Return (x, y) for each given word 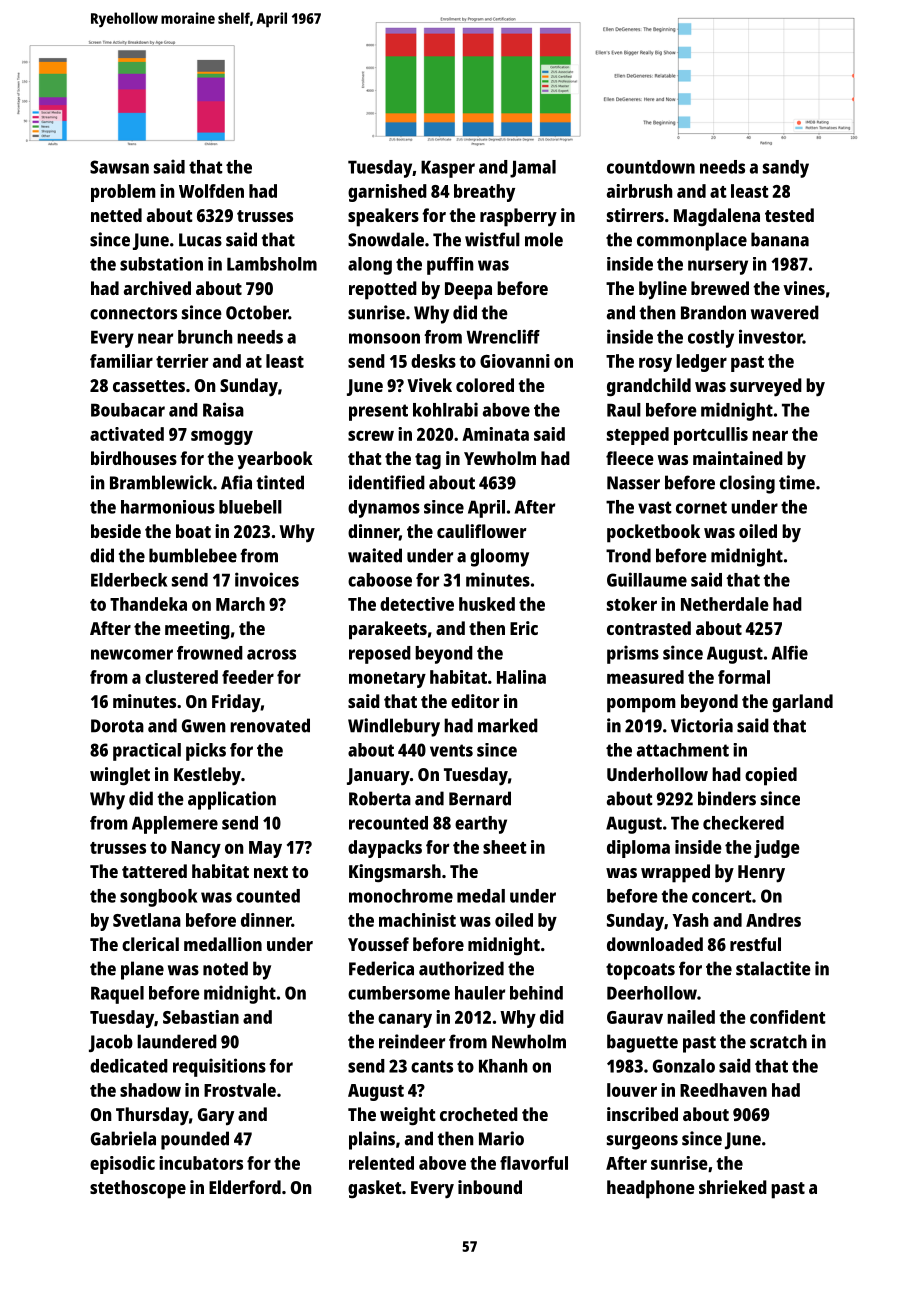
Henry (761, 874)
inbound (490, 1187)
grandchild (649, 387)
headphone (651, 1189)
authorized (461, 968)
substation (161, 264)
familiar (121, 361)
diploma (638, 849)
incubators (201, 1163)
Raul (624, 410)
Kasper (448, 169)
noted (225, 968)
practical (147, 752)
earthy (481, 825)
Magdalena (717, 217)
